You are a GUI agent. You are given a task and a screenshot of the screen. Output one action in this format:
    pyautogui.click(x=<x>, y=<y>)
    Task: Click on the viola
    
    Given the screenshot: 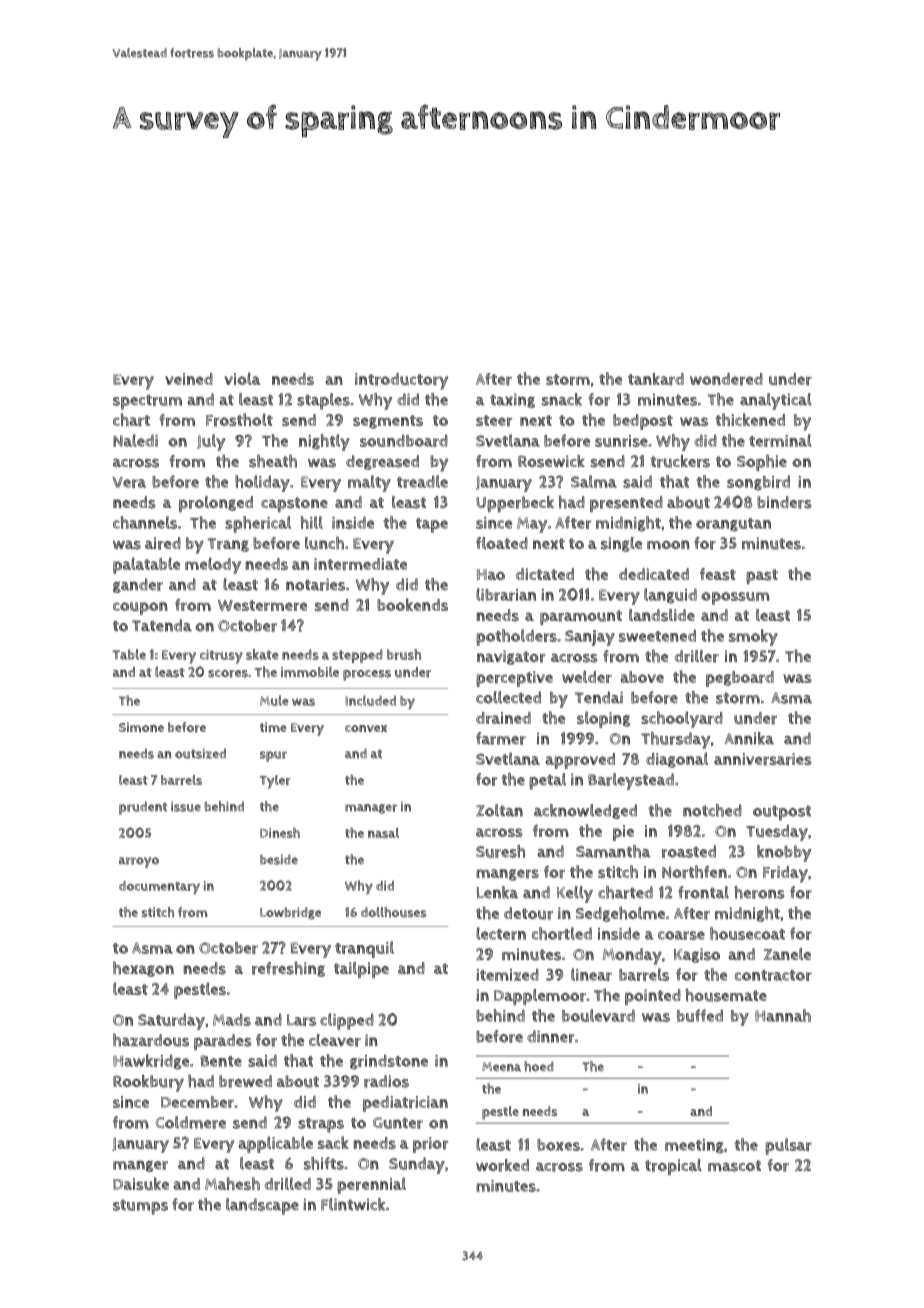 What is the action you would take?
    pyautogui.click(x=242, y=378)
